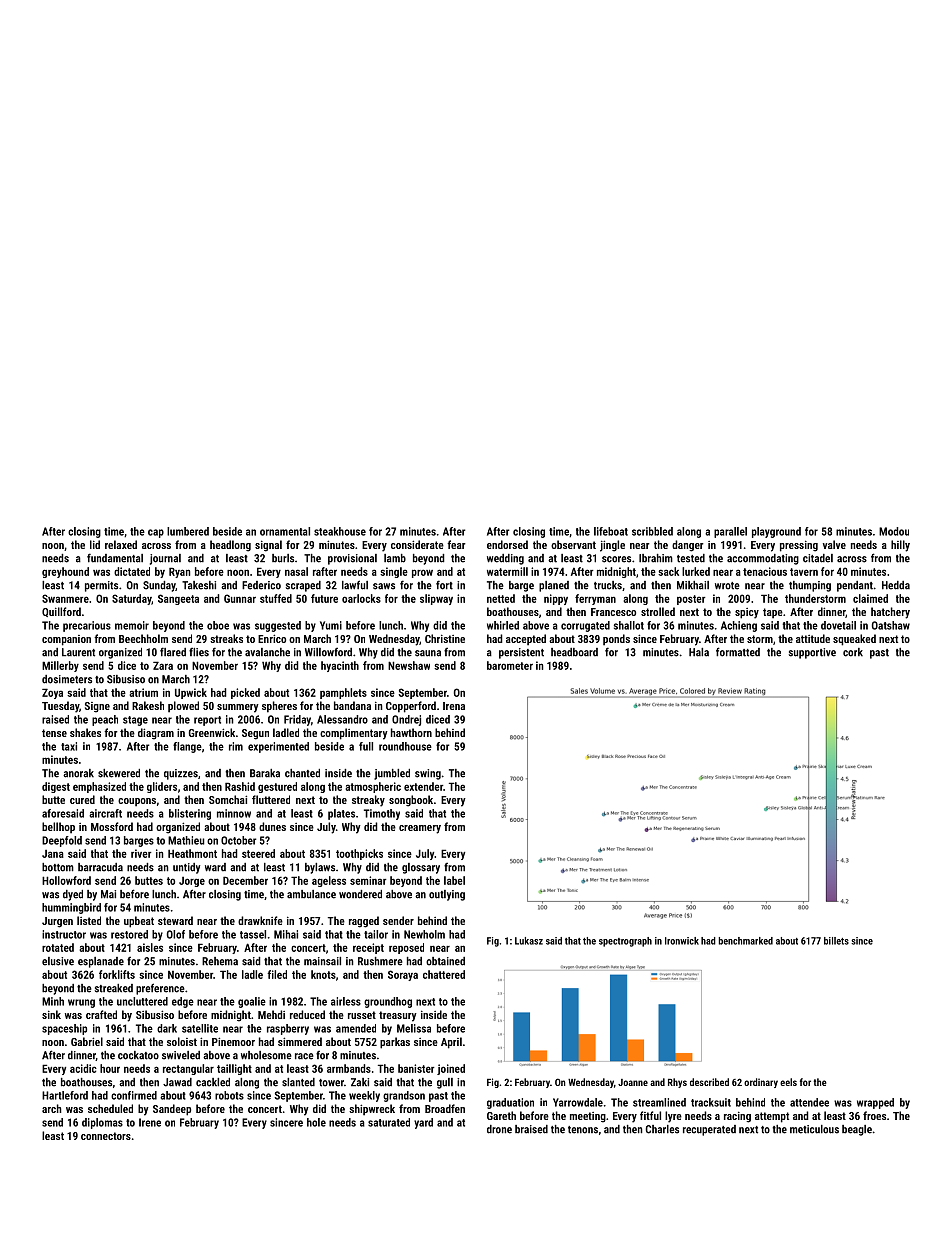 The image size is (952, 1233). I want to click on bottom, so click(58, 867).
